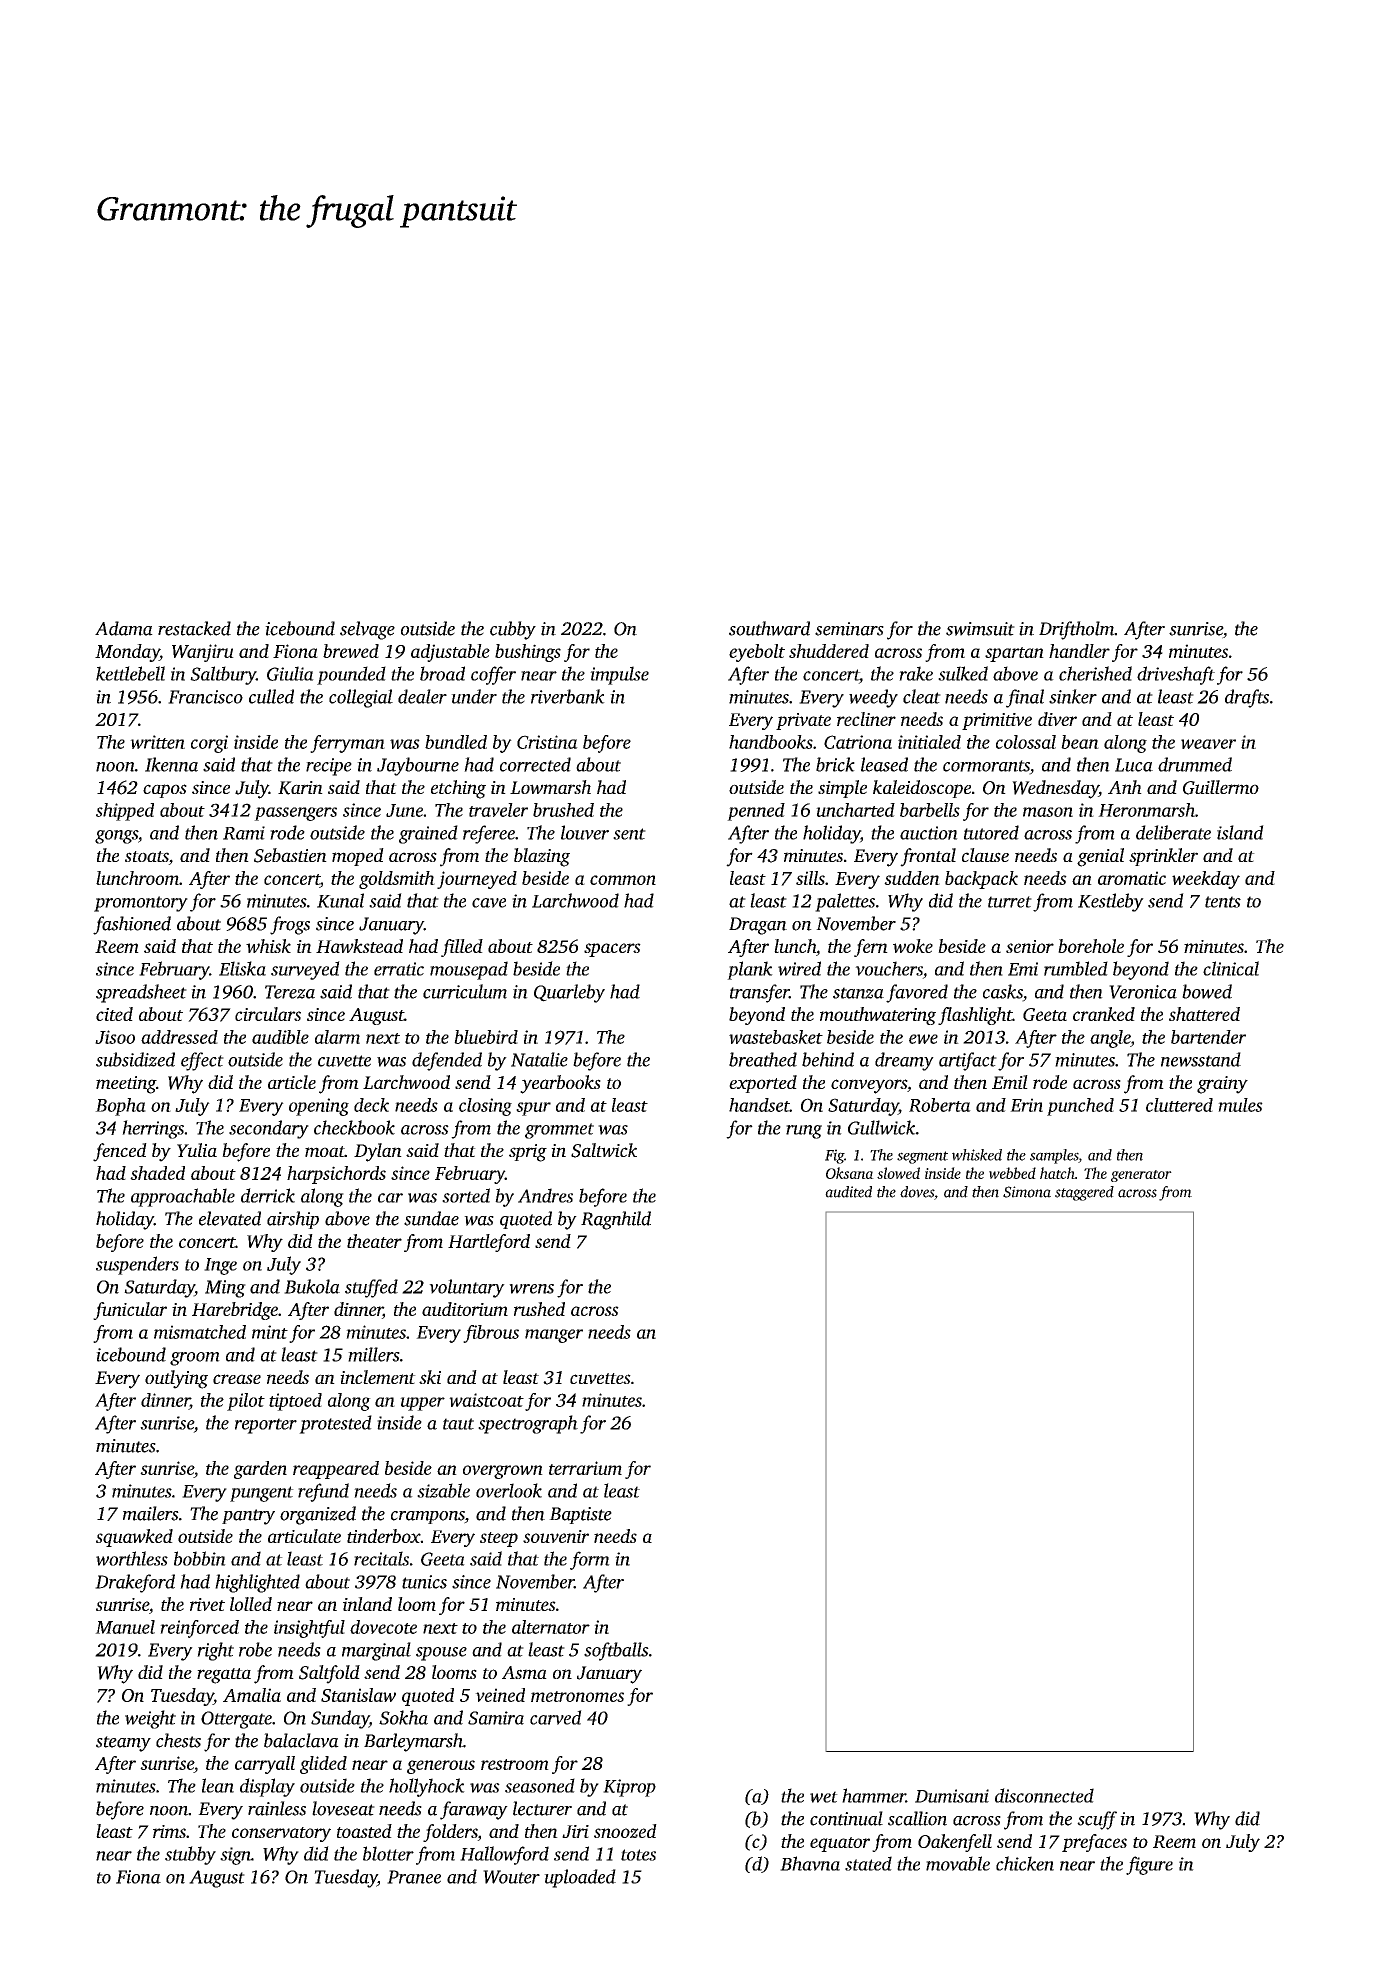 The image size is (1386, 1969). Describe the element at coordinates (347, 744) in the page. I see `ferryman` at that location.
